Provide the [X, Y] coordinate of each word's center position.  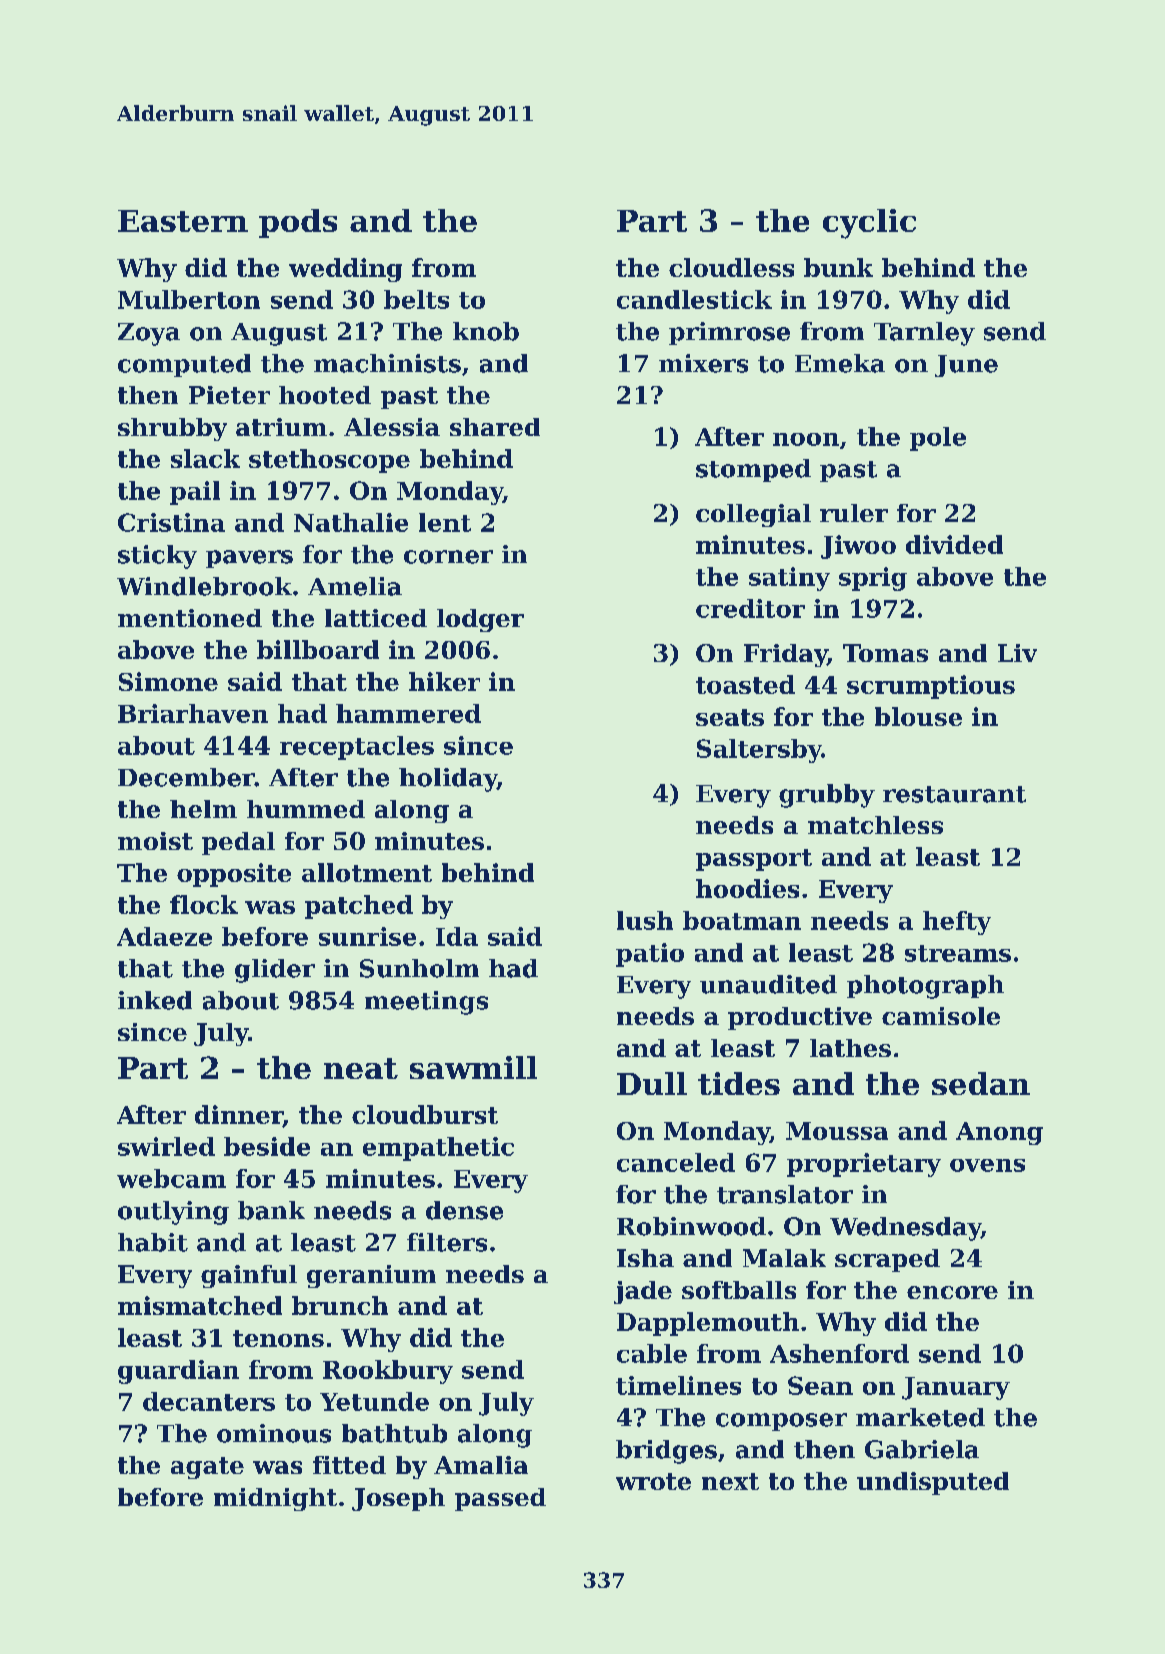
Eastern [183, 221]
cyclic [869, 224]
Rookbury [388, 1372]
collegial [753, 515]
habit [153, 1242]
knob [486, 331]
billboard [318, 649]
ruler [854, 513]
